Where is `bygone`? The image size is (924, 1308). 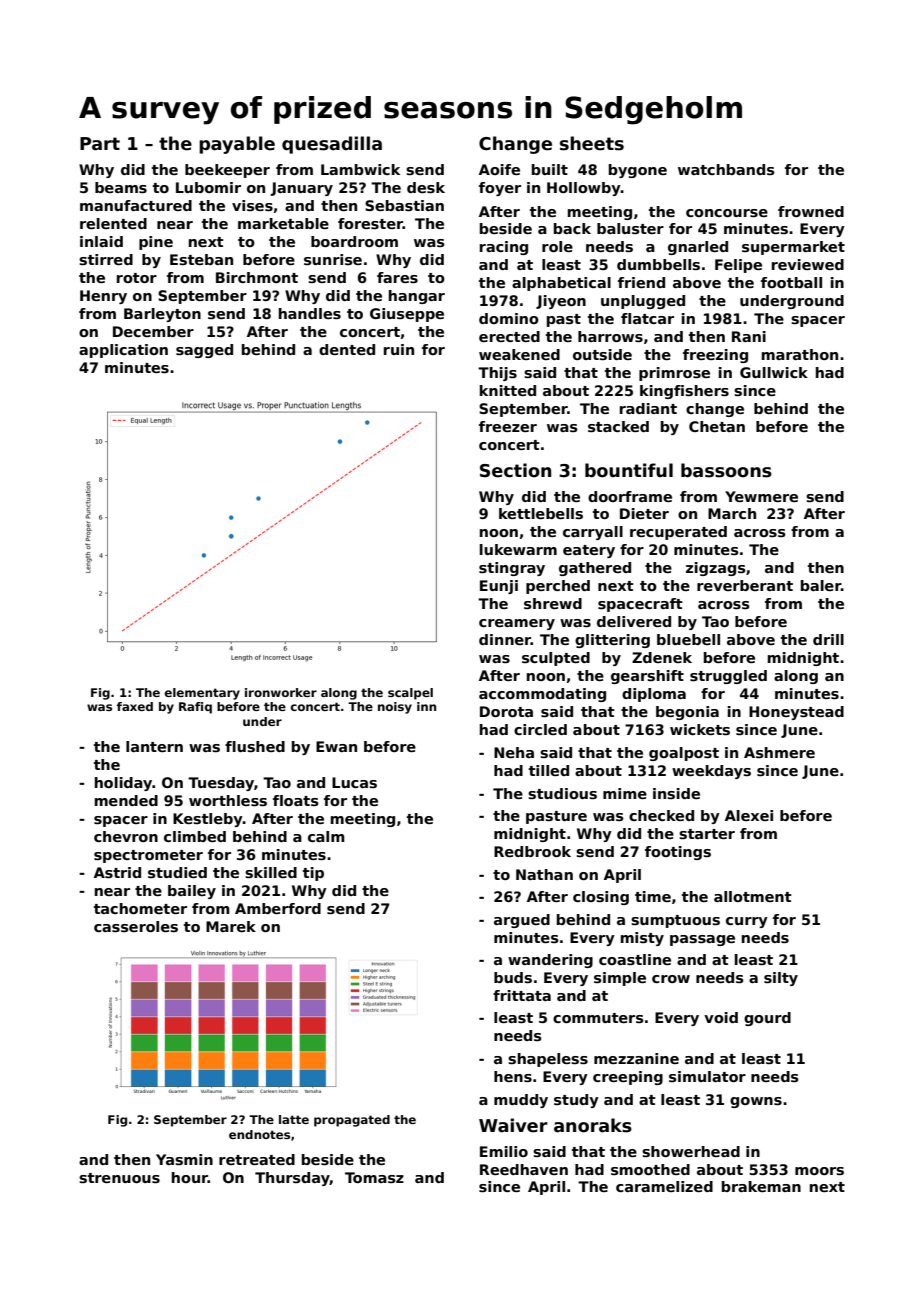 bygone is located at coordinates (638, 171).
